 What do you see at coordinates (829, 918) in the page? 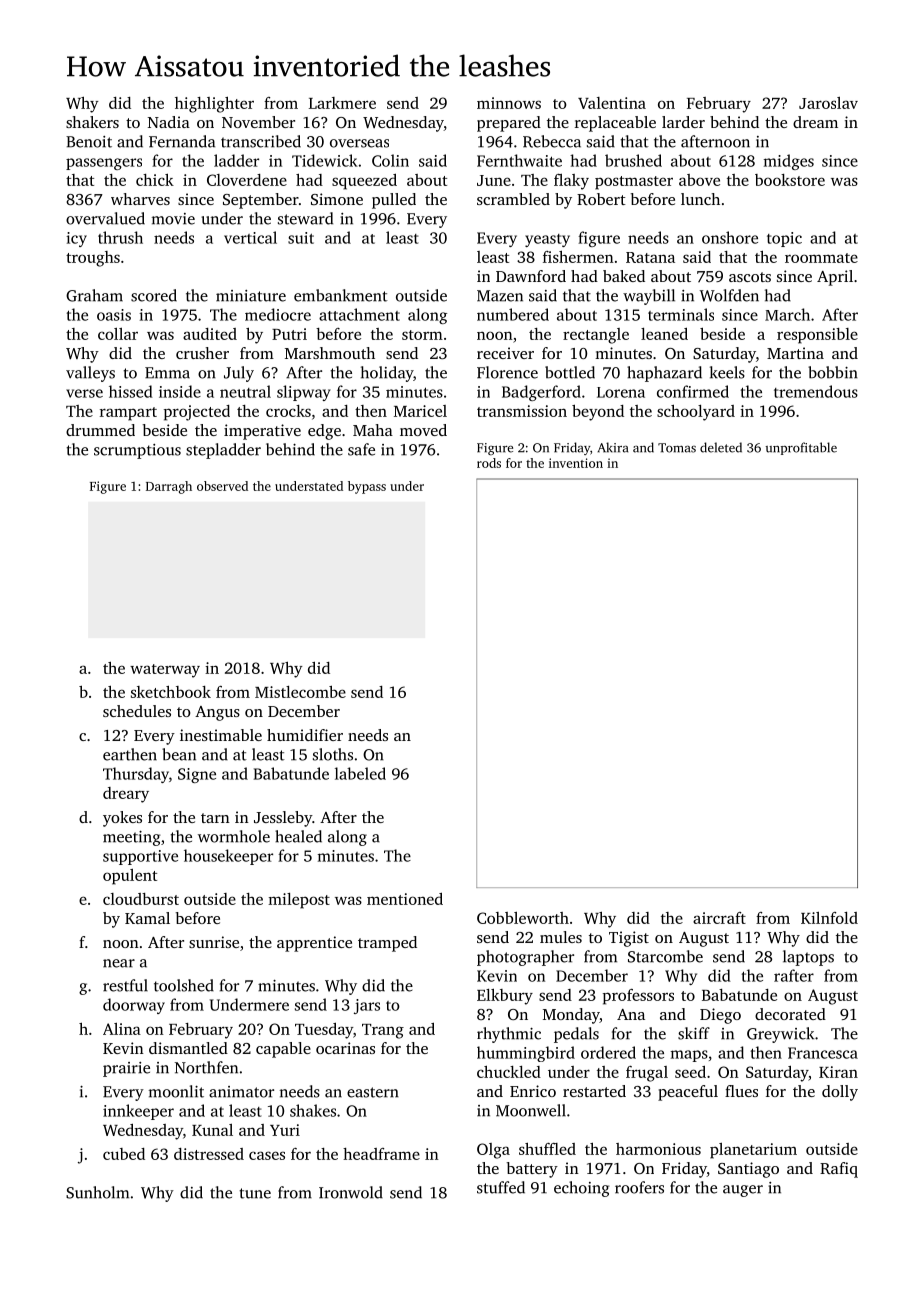
I see `Kilnfold` at bounding box center [829, 918].
